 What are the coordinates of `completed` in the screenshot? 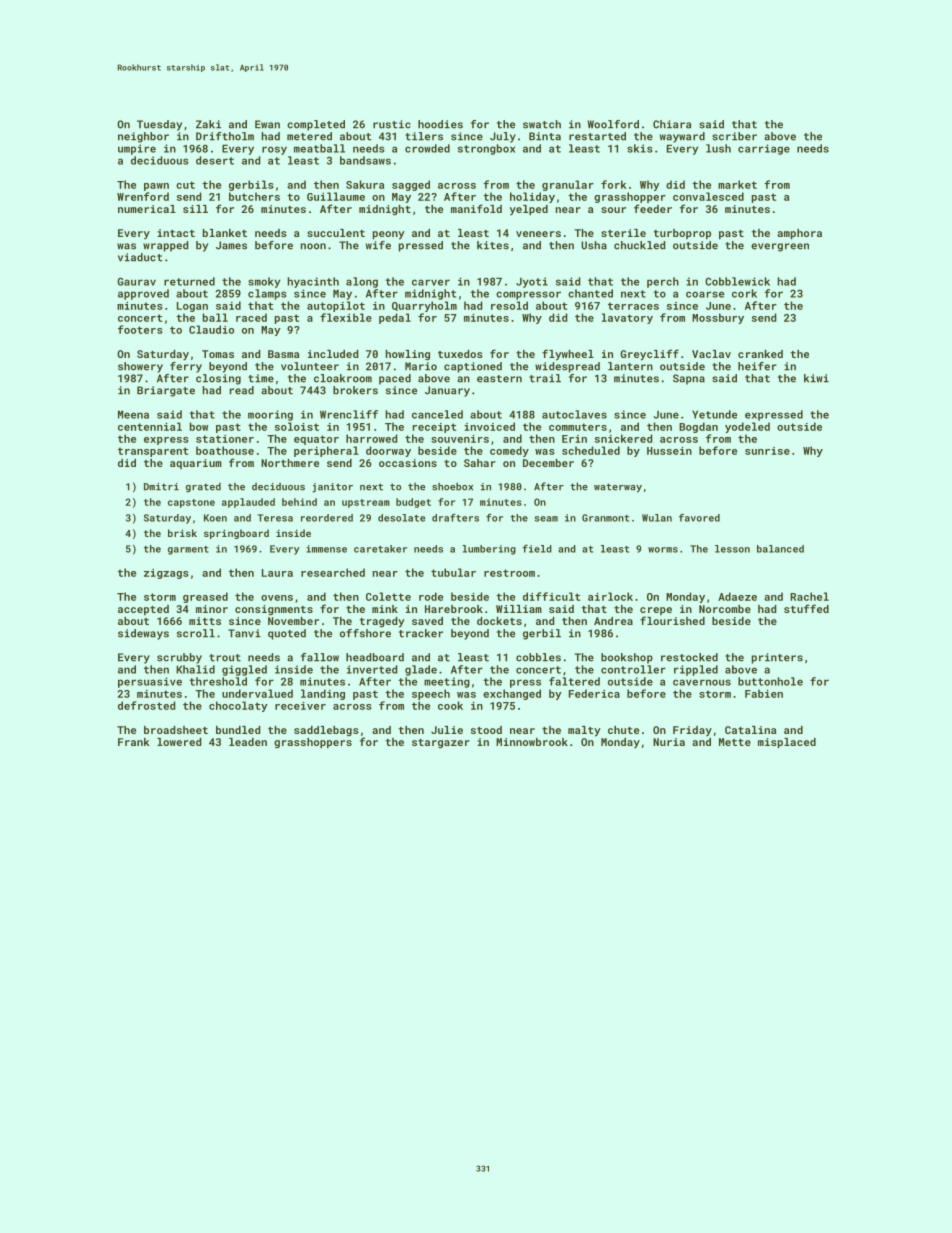 It's located at (316, 125).
